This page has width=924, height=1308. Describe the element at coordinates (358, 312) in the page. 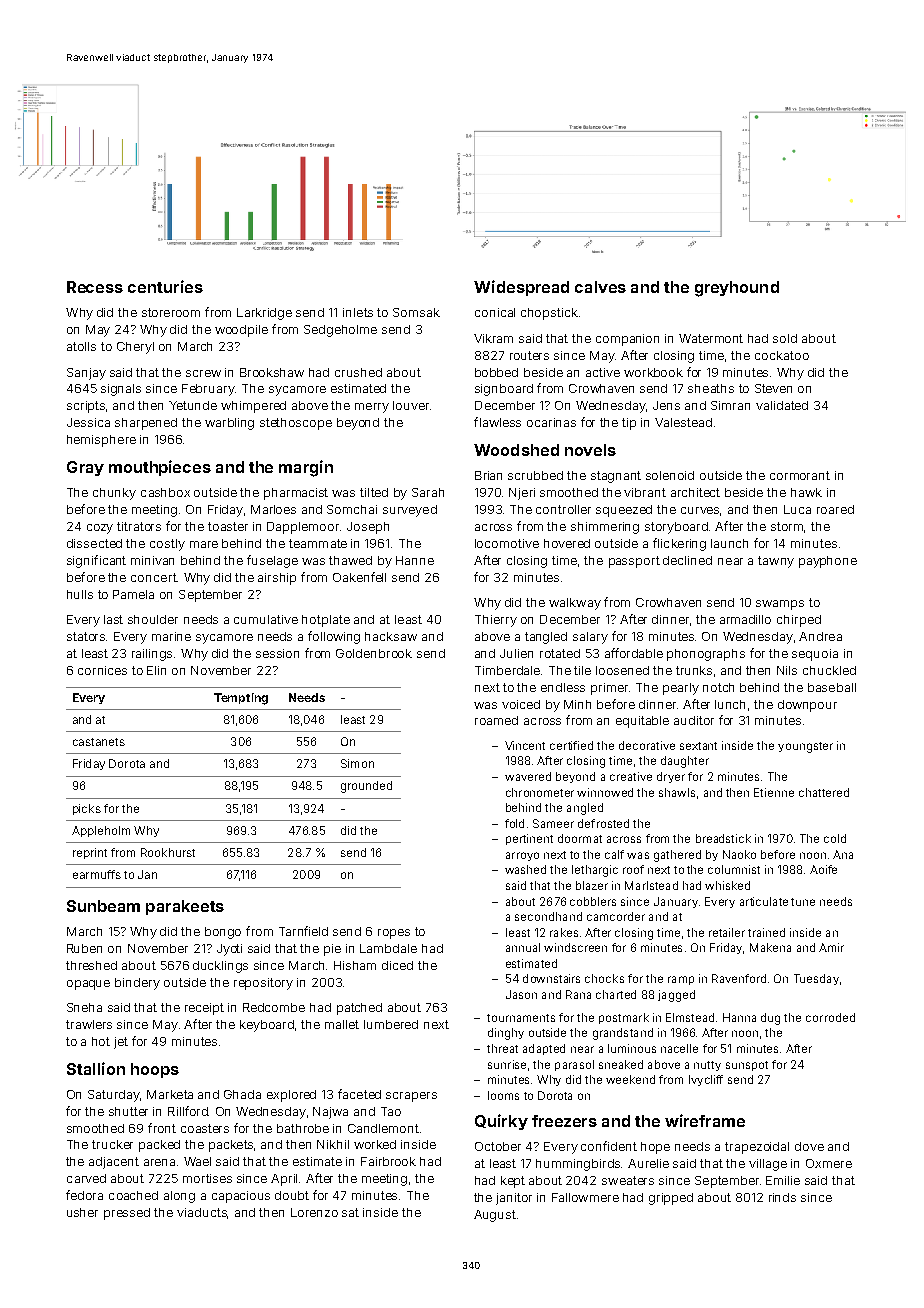

I see `inlets` at that location.
